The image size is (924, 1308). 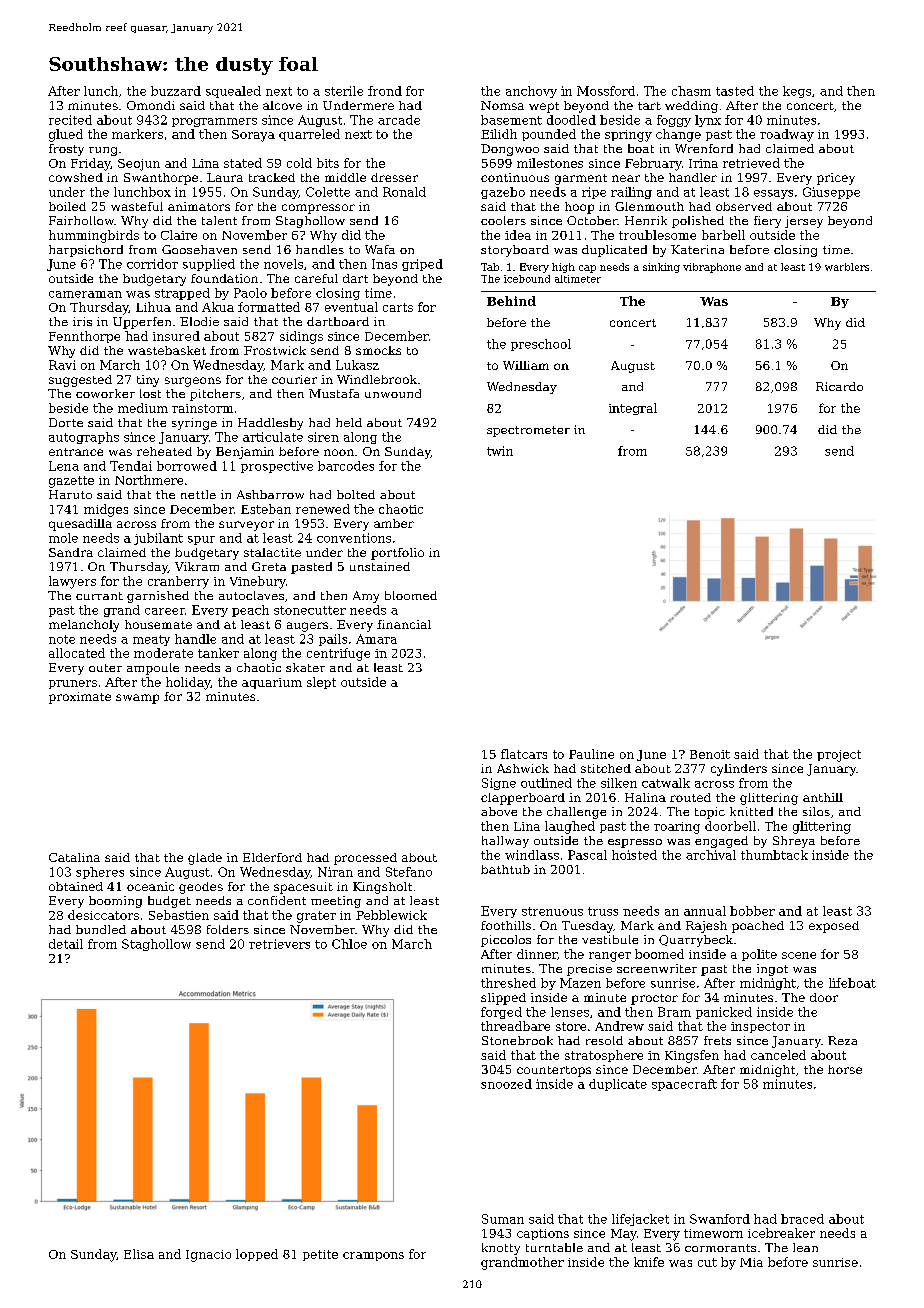 I want to click on recited, so click(x=70, y=120).
